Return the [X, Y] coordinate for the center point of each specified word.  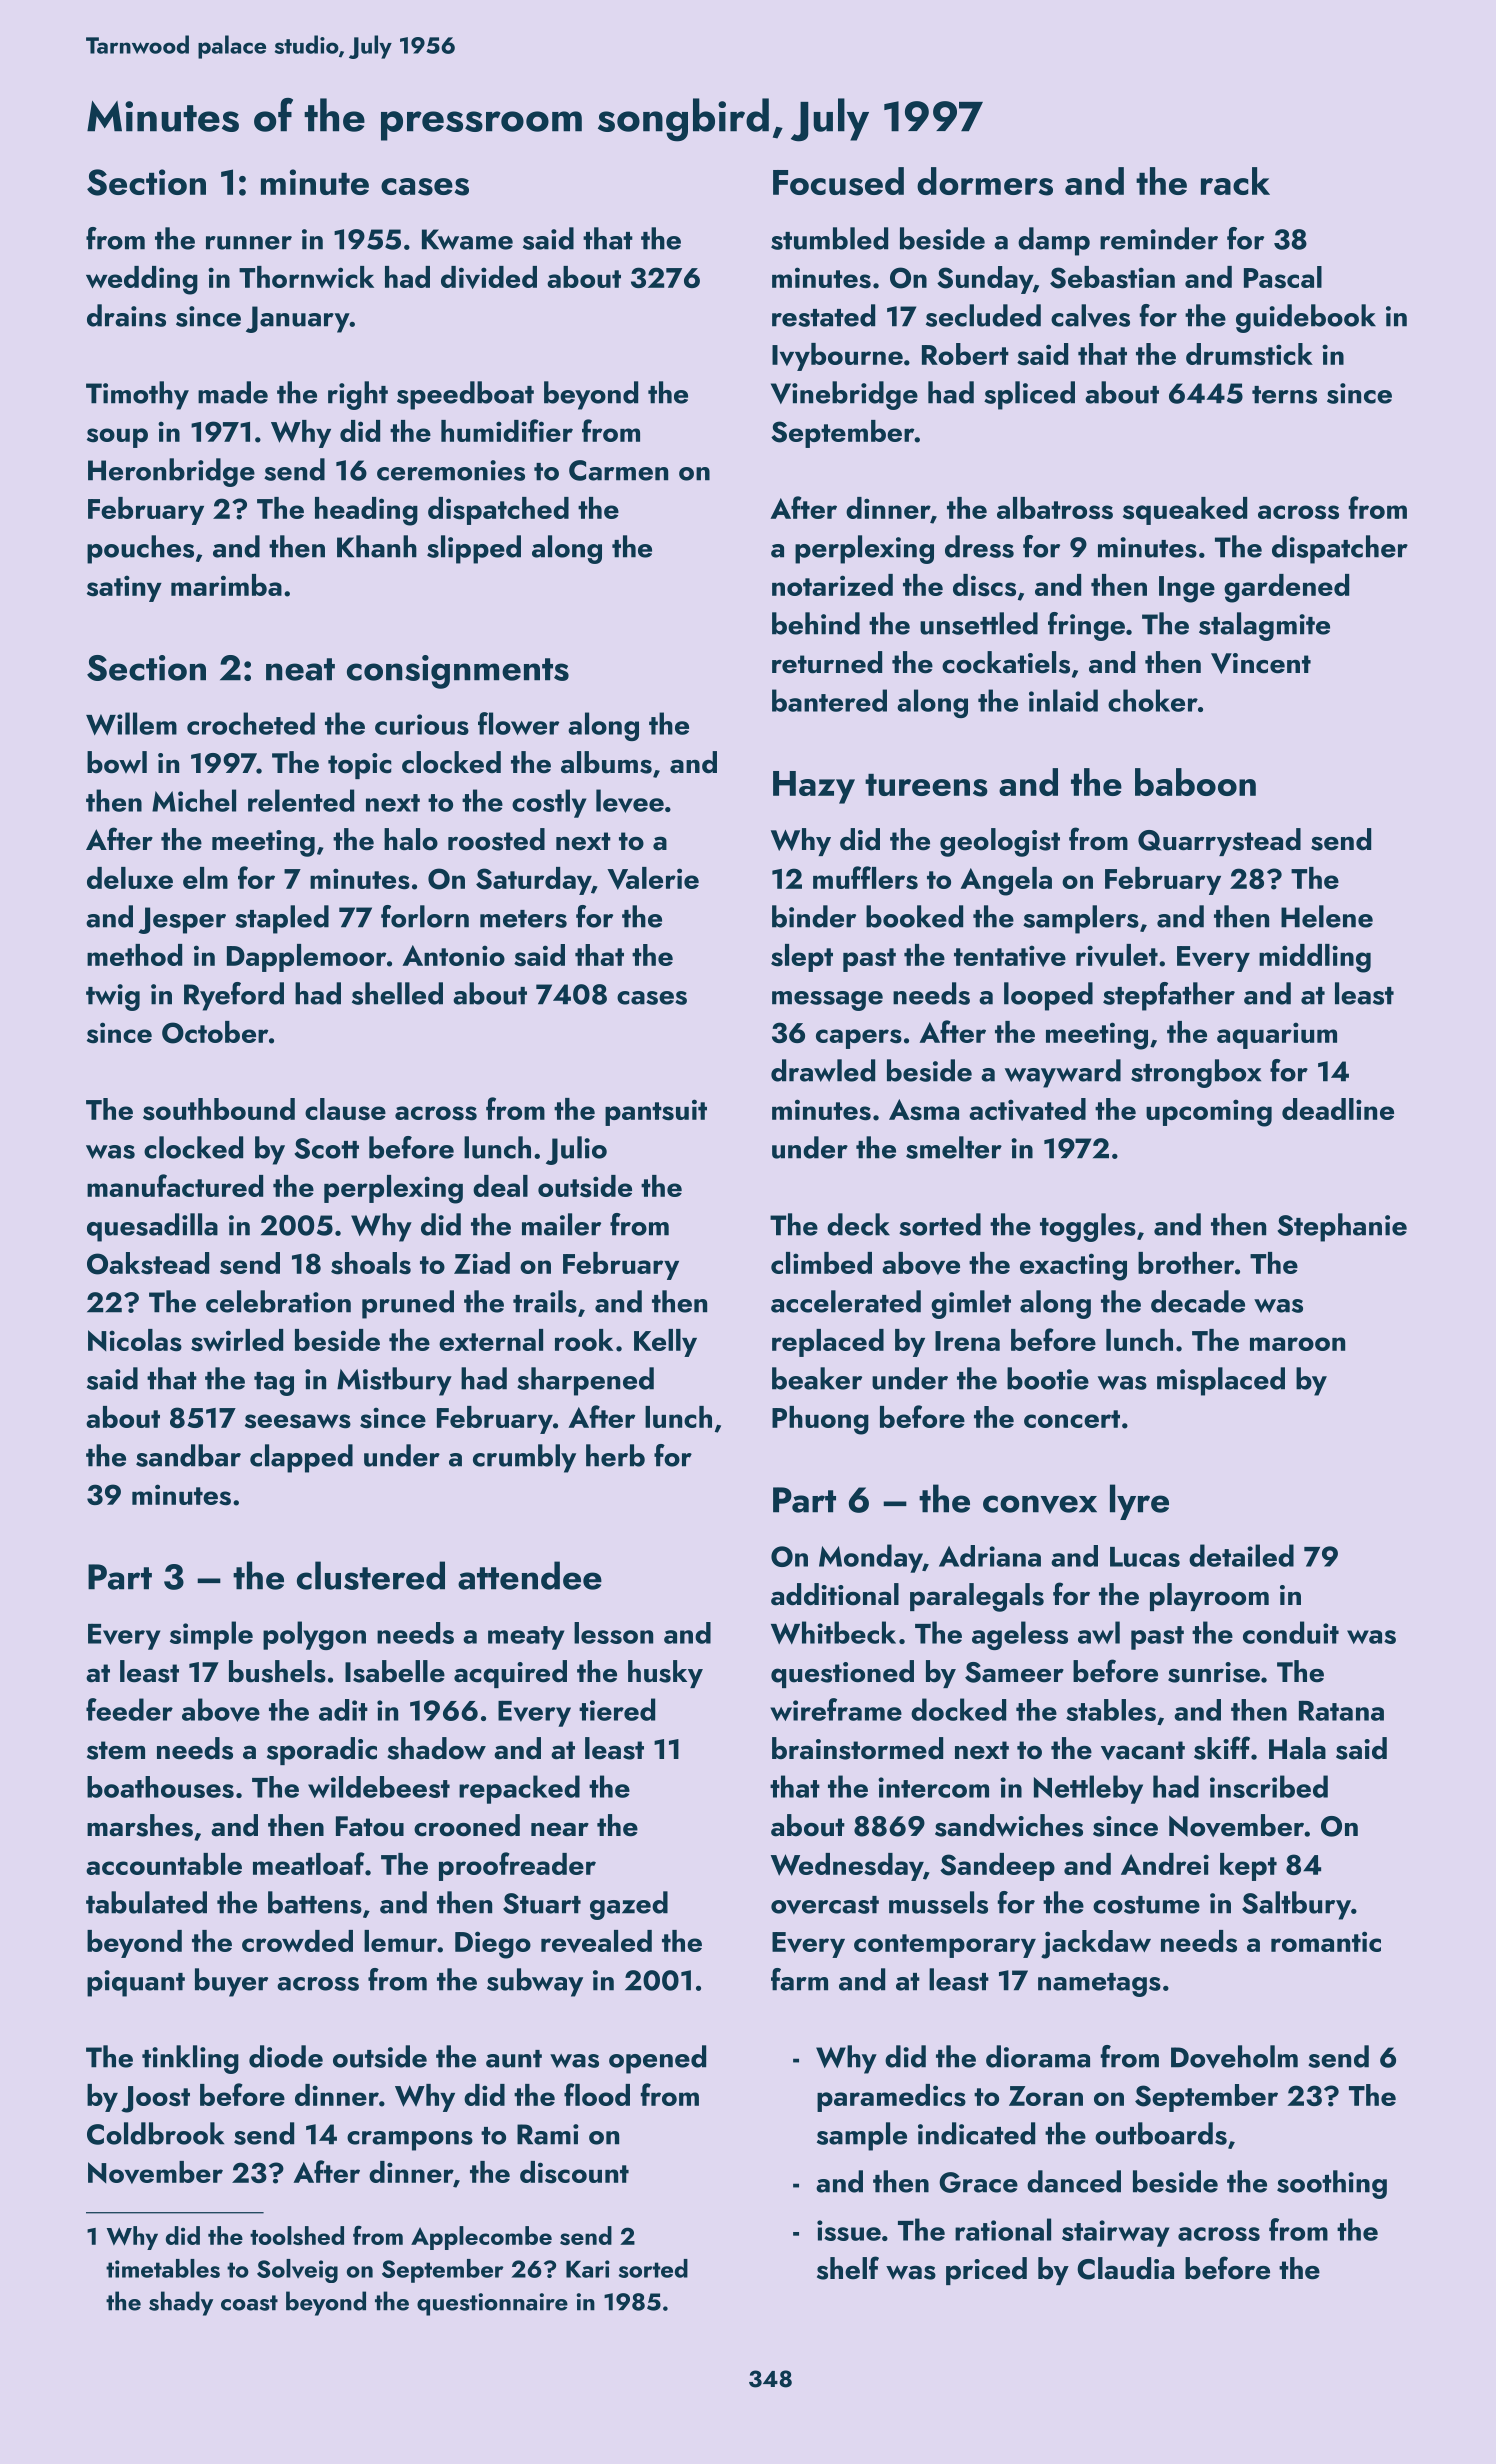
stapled [282, 919]
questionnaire [492, 2304]
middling [1315, 958]
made [233, 392]
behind [816, 623]
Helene [1327, 916]
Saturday [533, 881]
